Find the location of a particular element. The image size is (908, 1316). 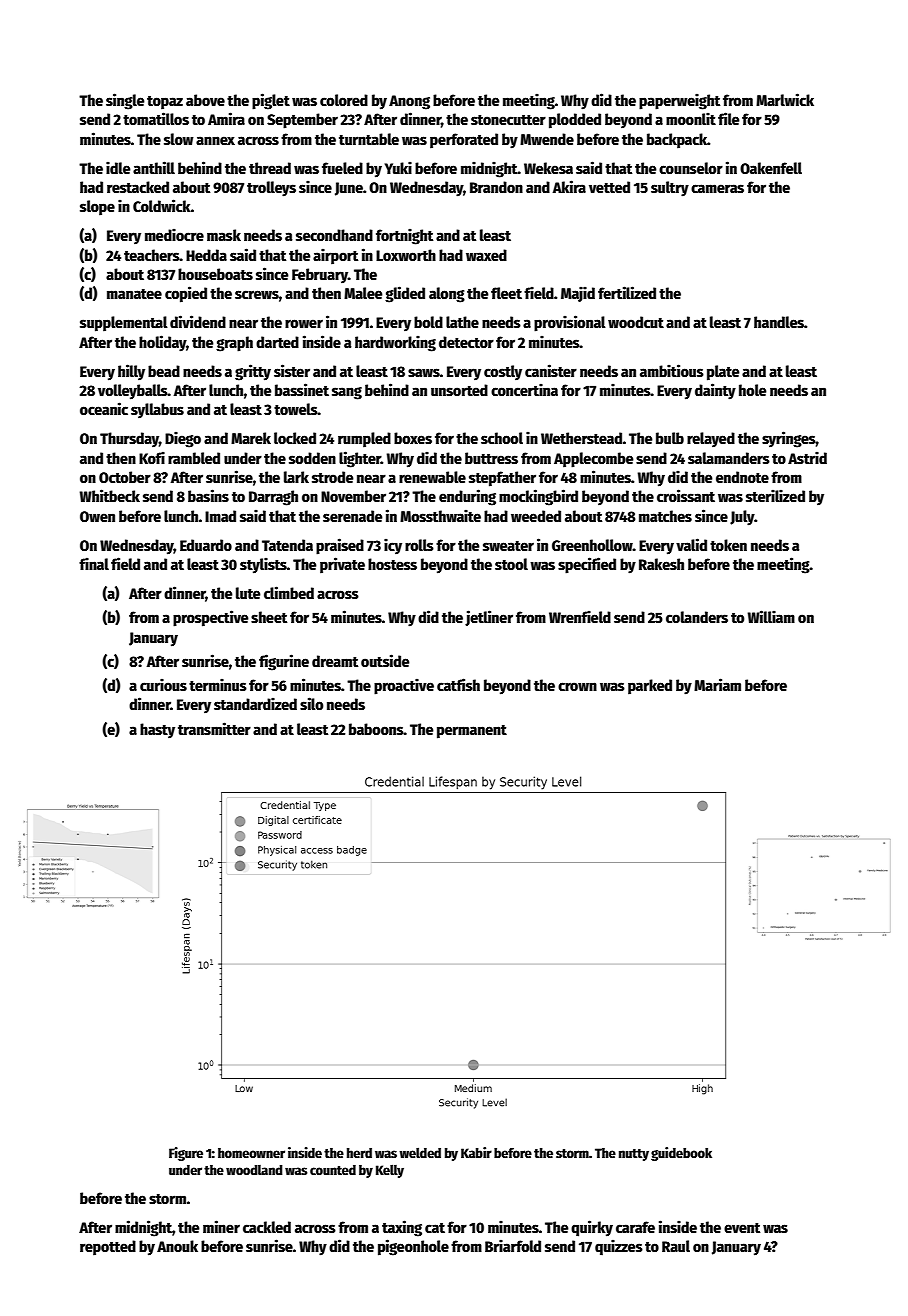

transmitter is located at coordinates (214, 728).
